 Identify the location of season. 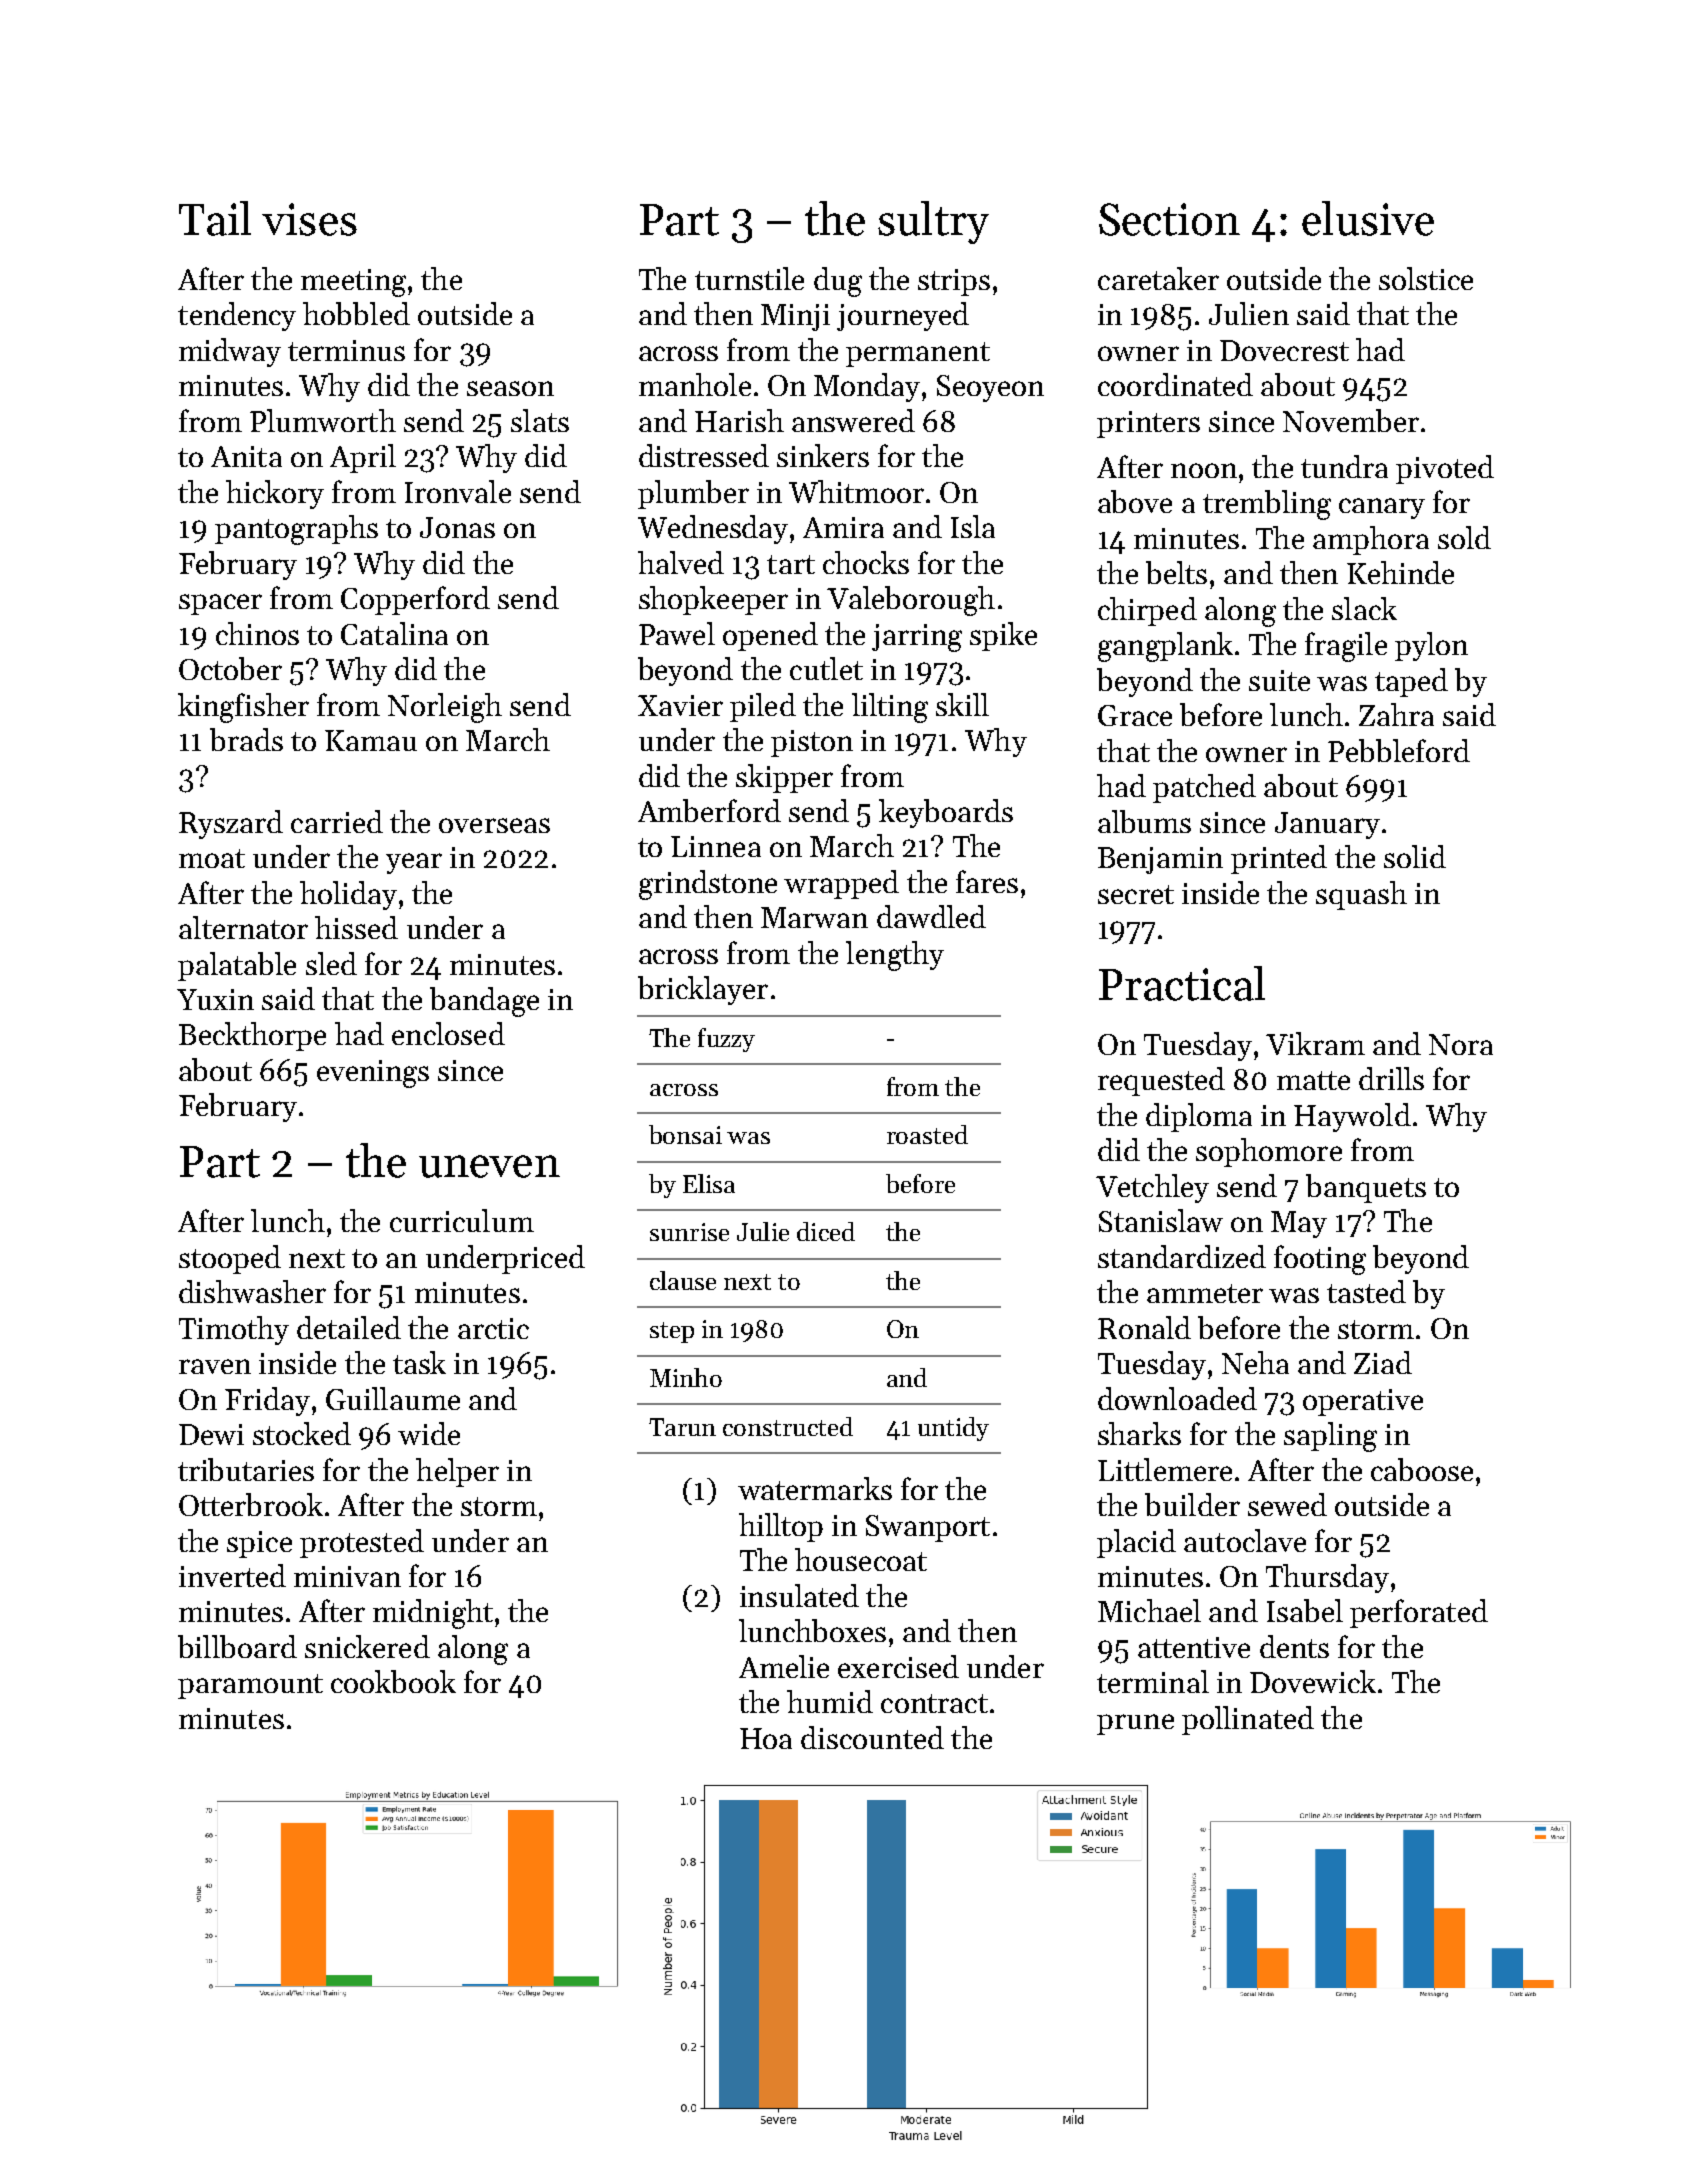
(510, 388).
